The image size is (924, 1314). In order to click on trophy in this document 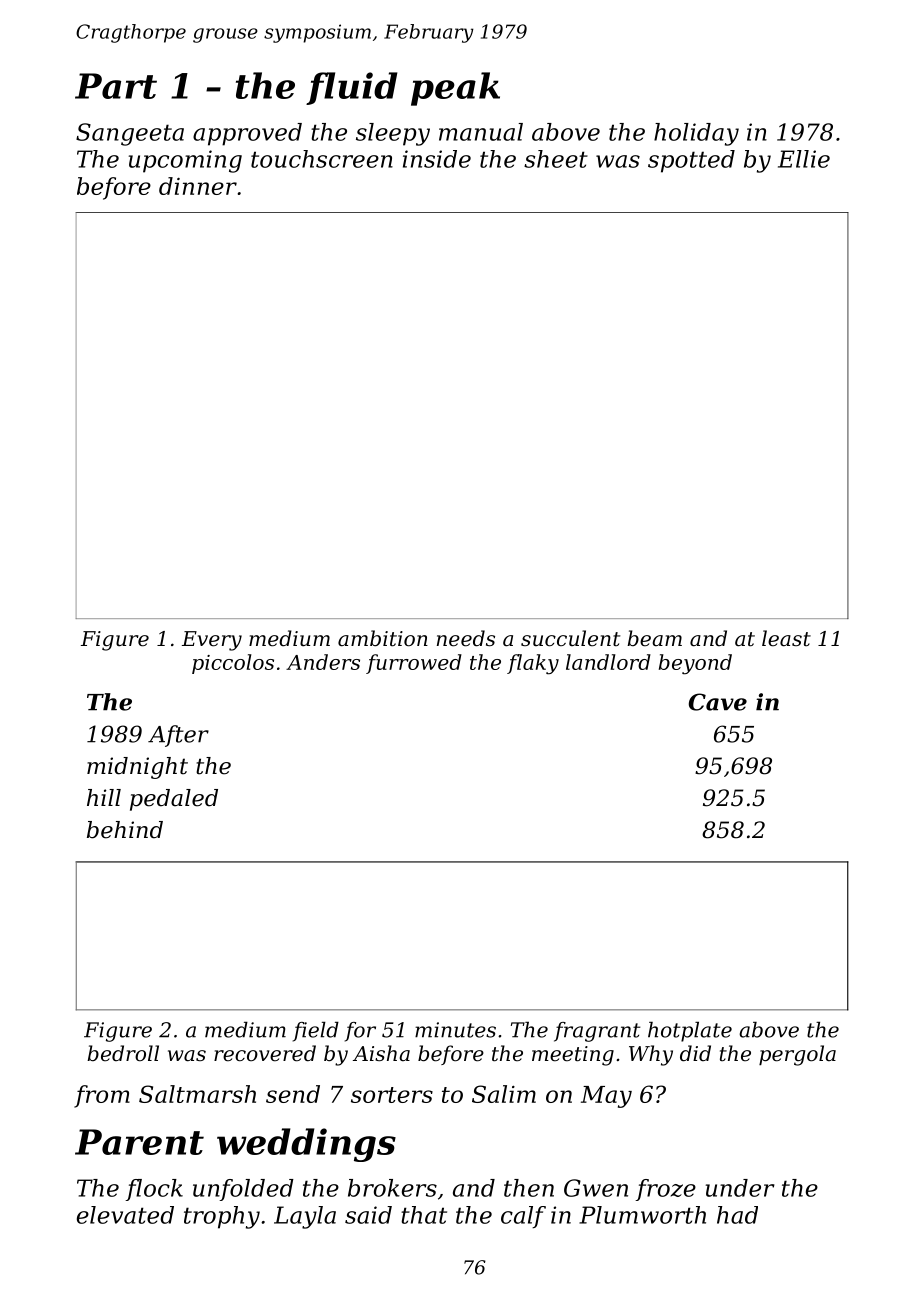, I will do `click(222, 1217)`.
